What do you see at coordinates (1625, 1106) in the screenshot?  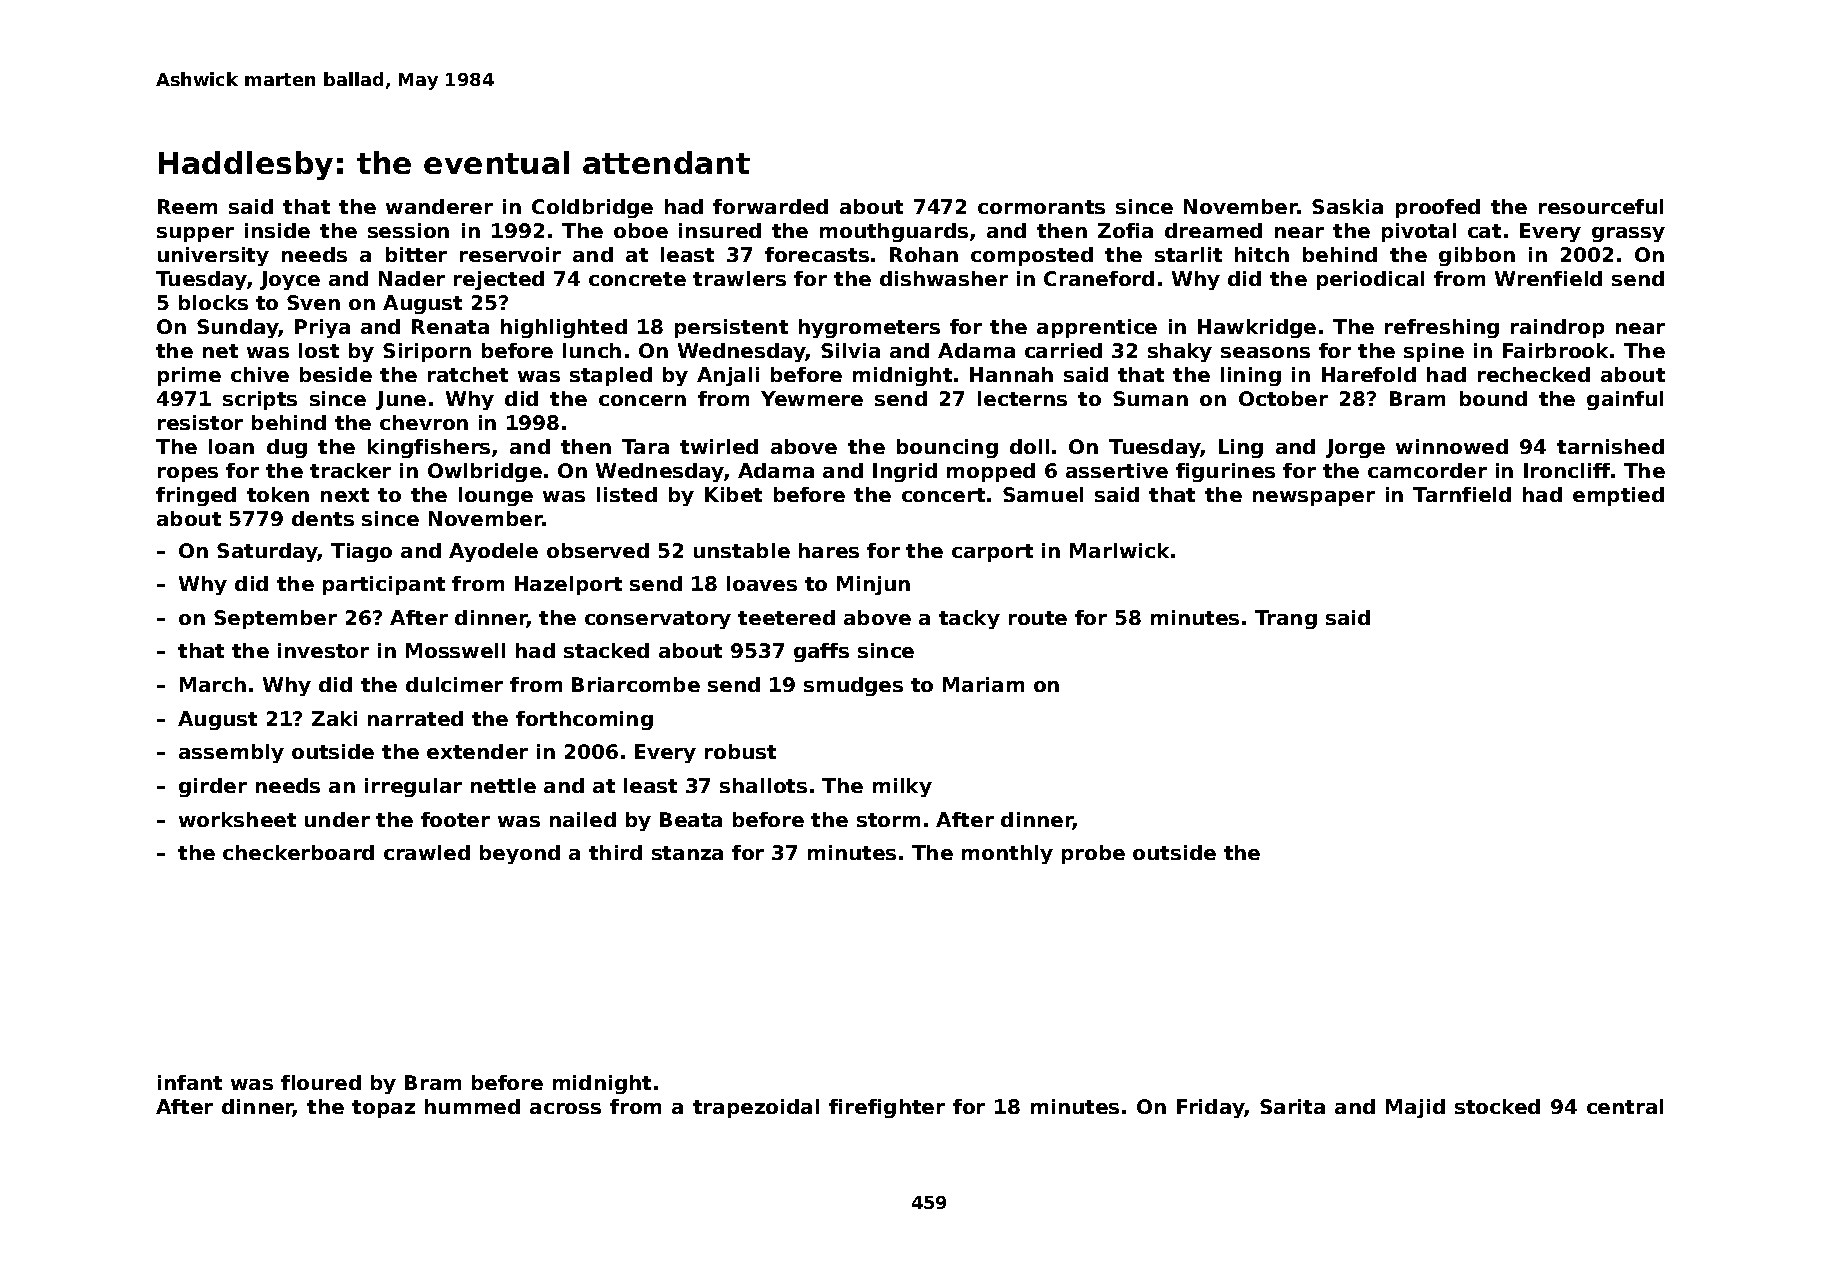 I see `central` at bounding box center [1625, 1106].
